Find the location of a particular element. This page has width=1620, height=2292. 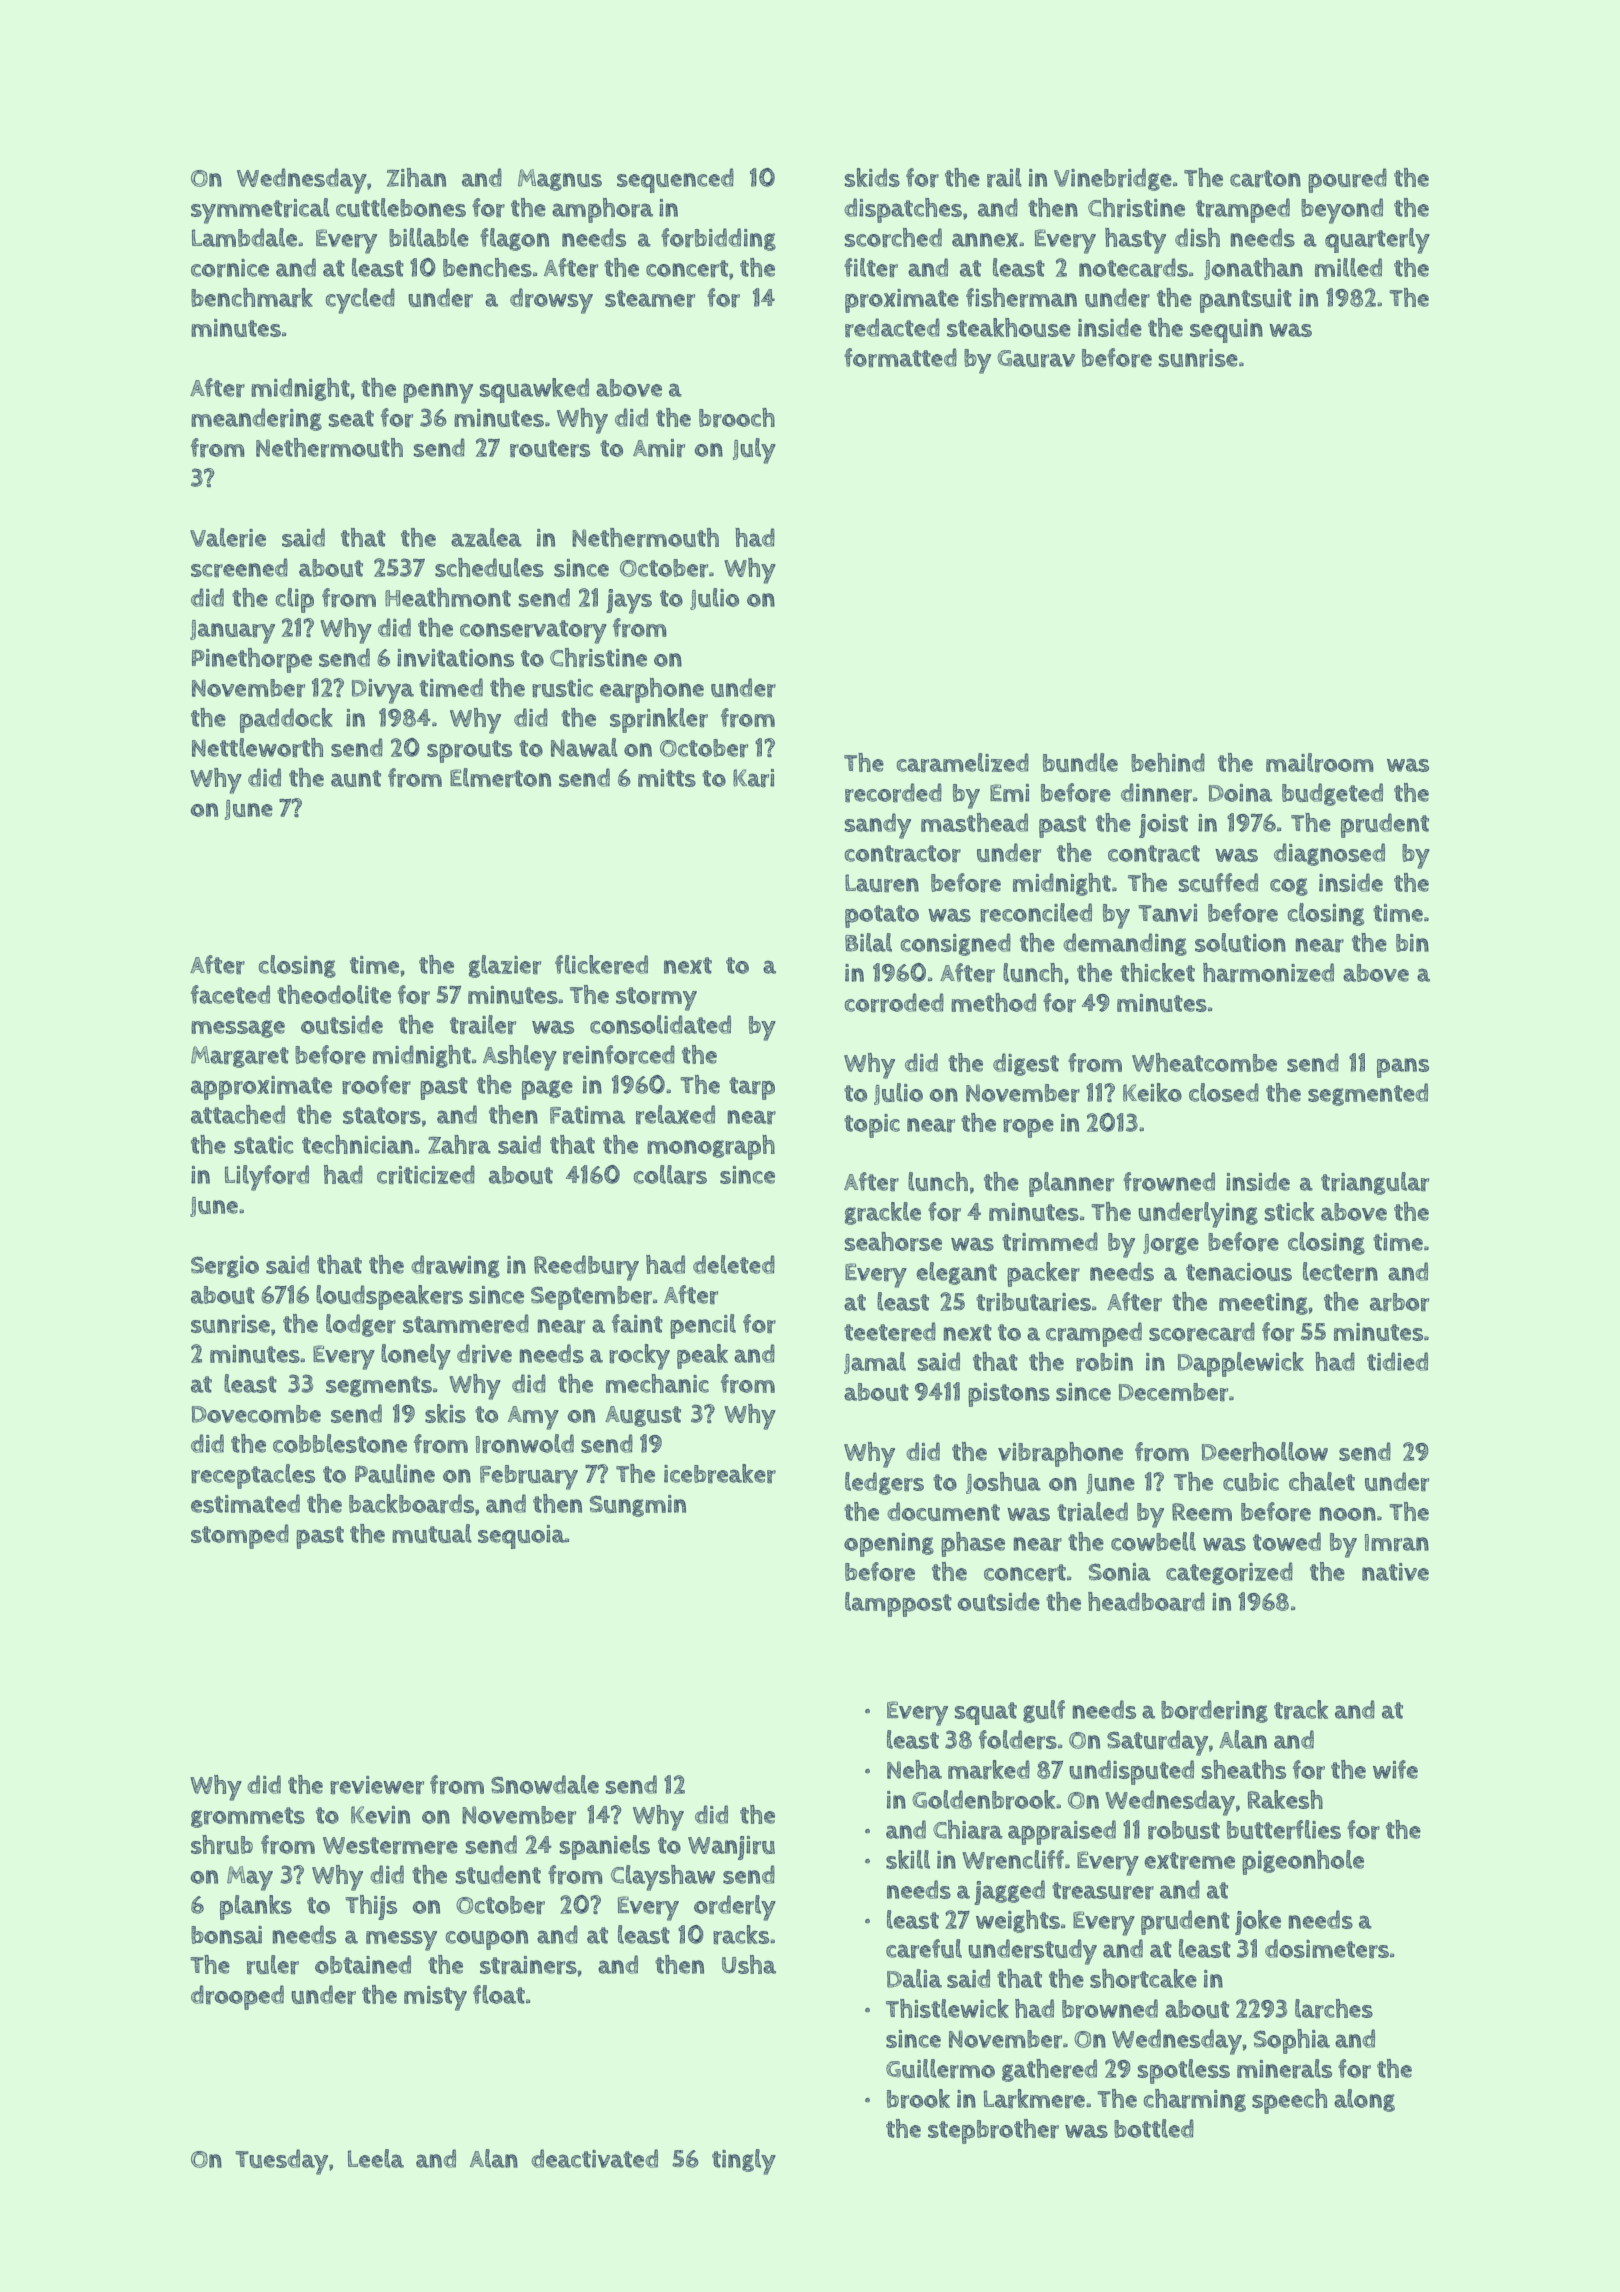

annex is located at coordinates (985, 240).
